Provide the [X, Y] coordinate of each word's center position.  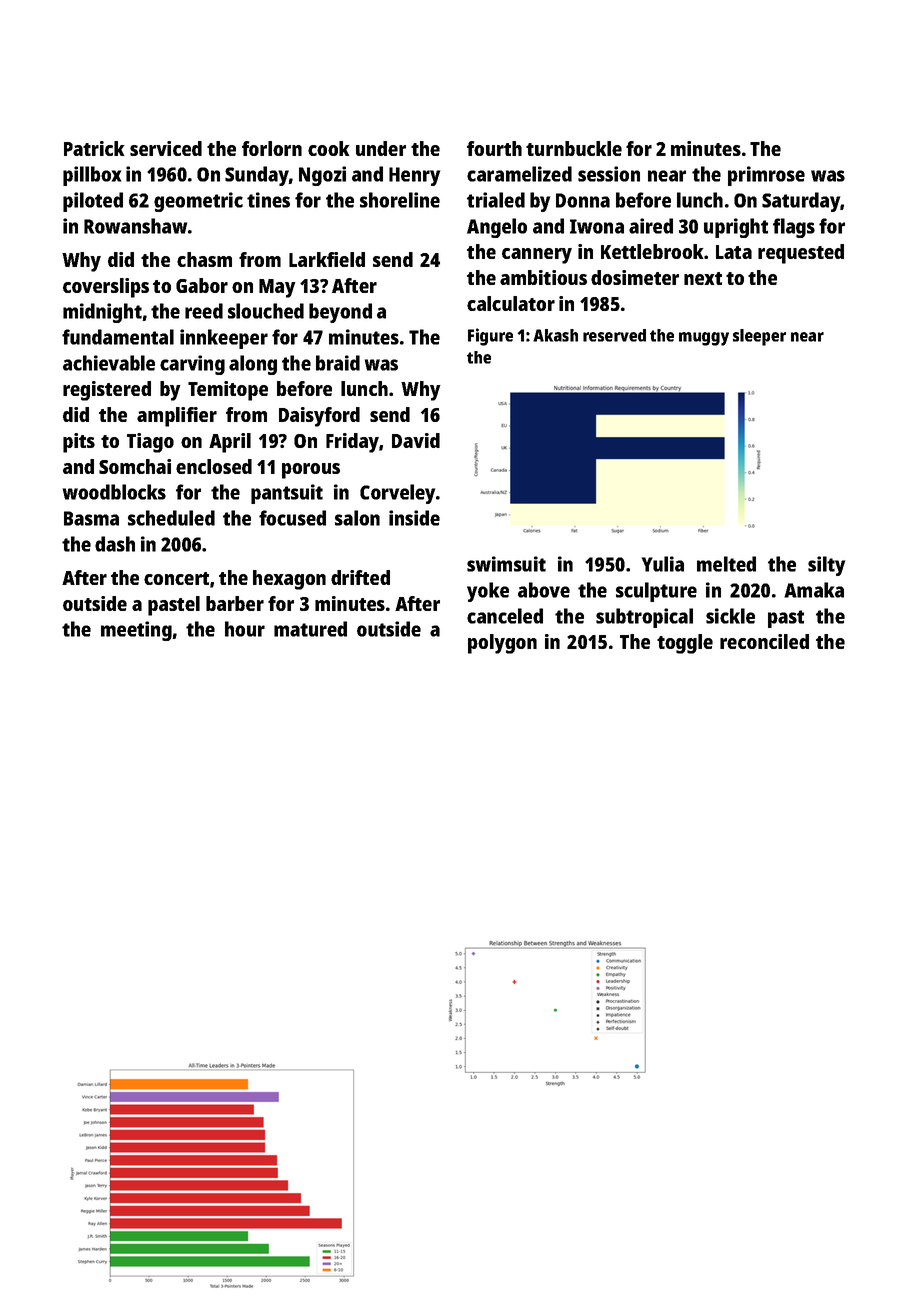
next [703, 278]
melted [726, 564]
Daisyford [319, 417]
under [381, 148]
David [416, 440]
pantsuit [287, 494]
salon [357, 518]
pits [79, 443]
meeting [136, 631]
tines [268, 200]
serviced [166, 148]
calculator [511, 303]
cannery [537, 256]
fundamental [118, 337]
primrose [766, 176]
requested [801, 254]
